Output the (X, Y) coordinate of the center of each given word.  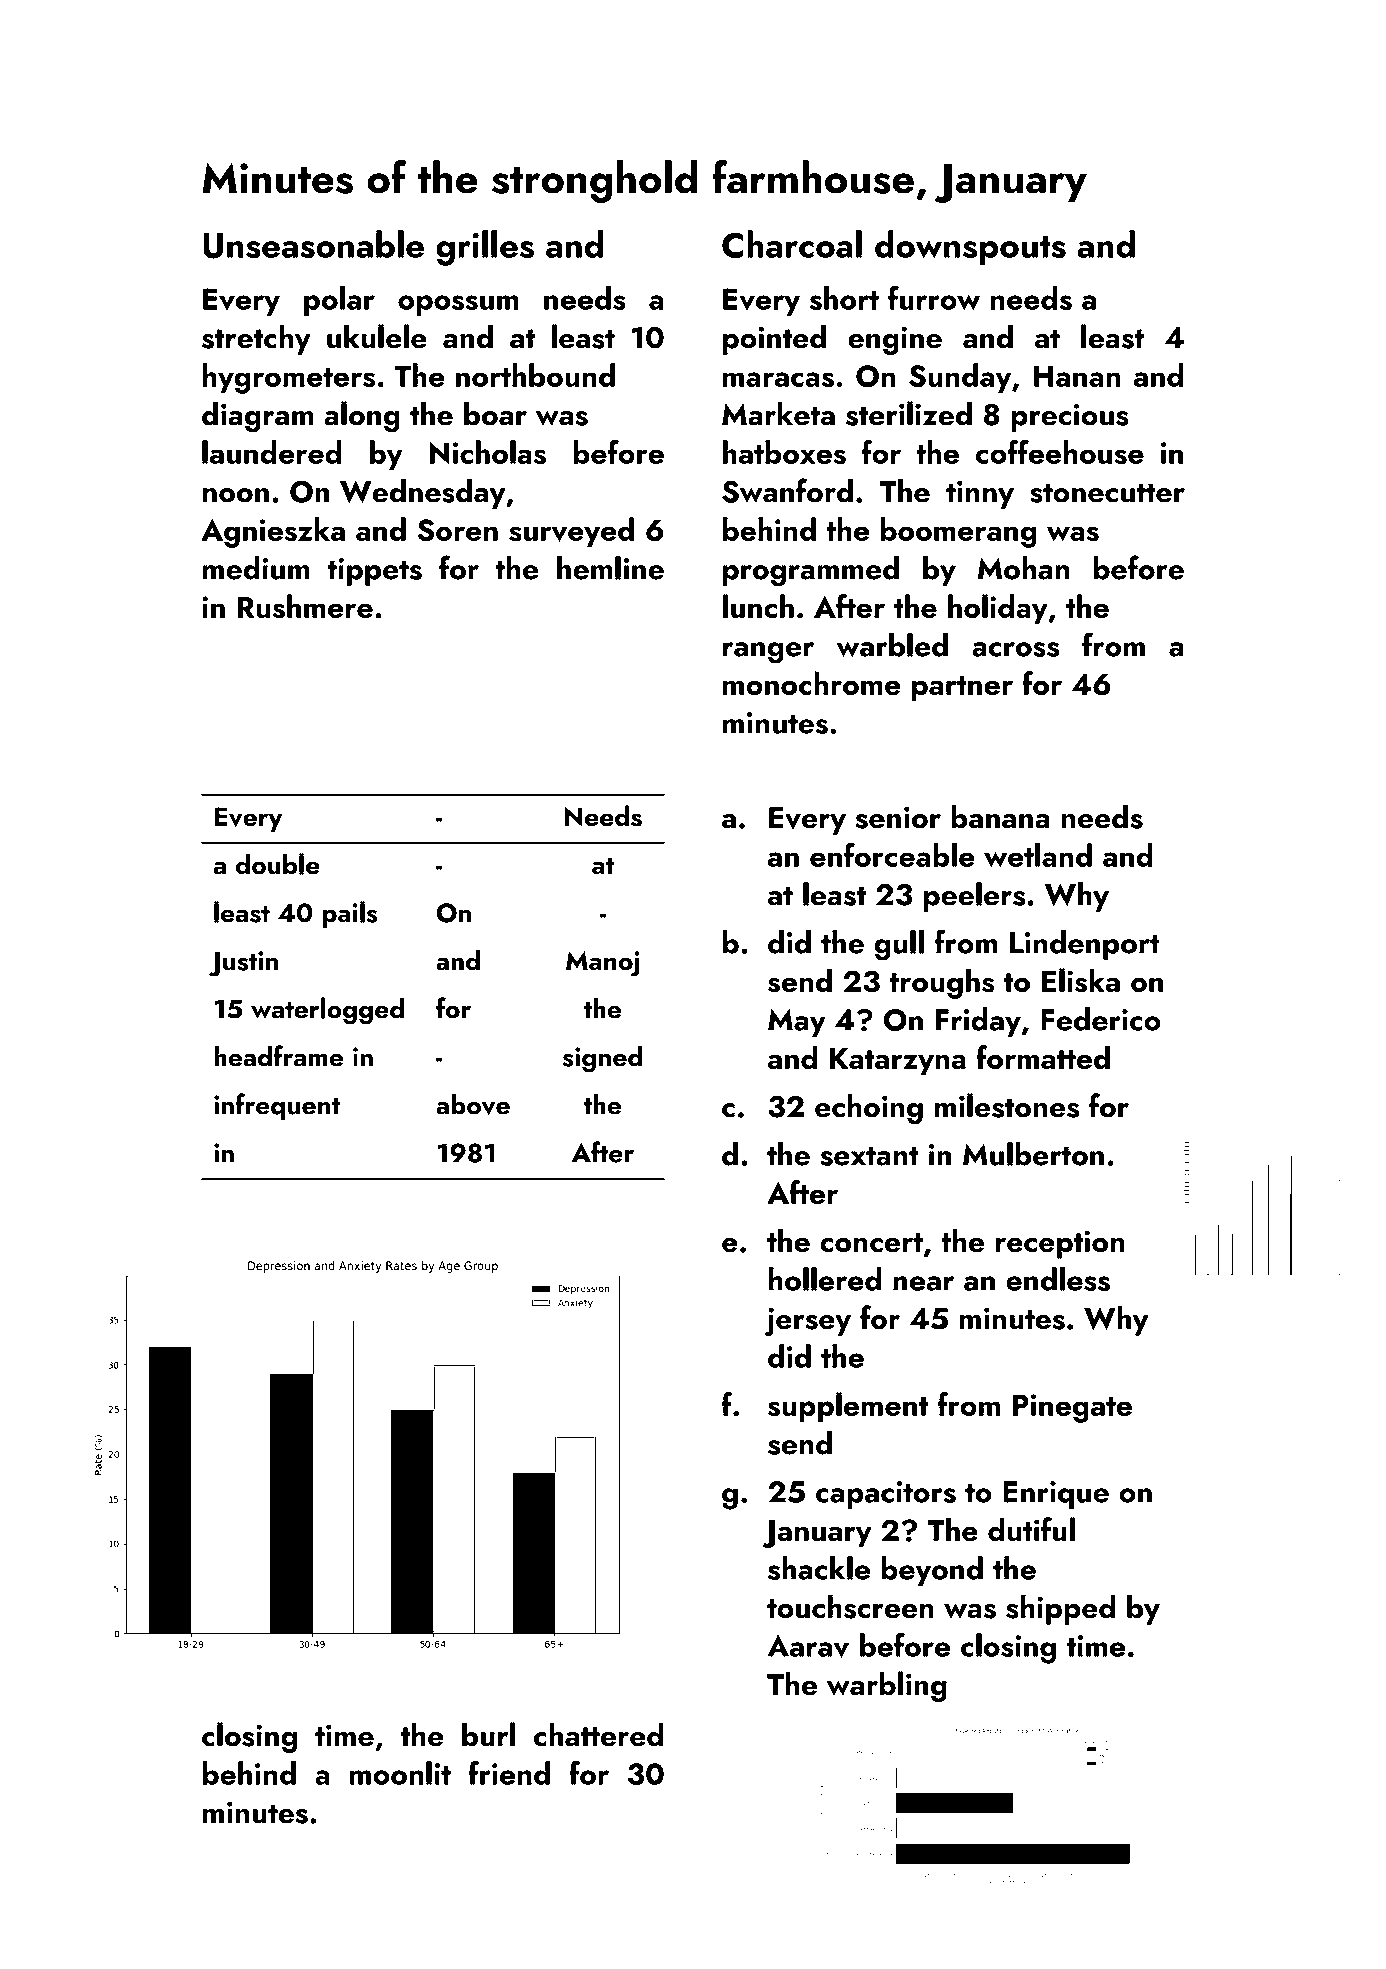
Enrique (1056, 1495)
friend (509, 1772)
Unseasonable (313, 244)
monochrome (812, 683)
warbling (887, 1686)
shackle (819, 1568)
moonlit (400, 1773)
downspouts (970, 247)
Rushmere (305, 606)
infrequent (277, 1106)
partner (962, 689)
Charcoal (792, 244)
